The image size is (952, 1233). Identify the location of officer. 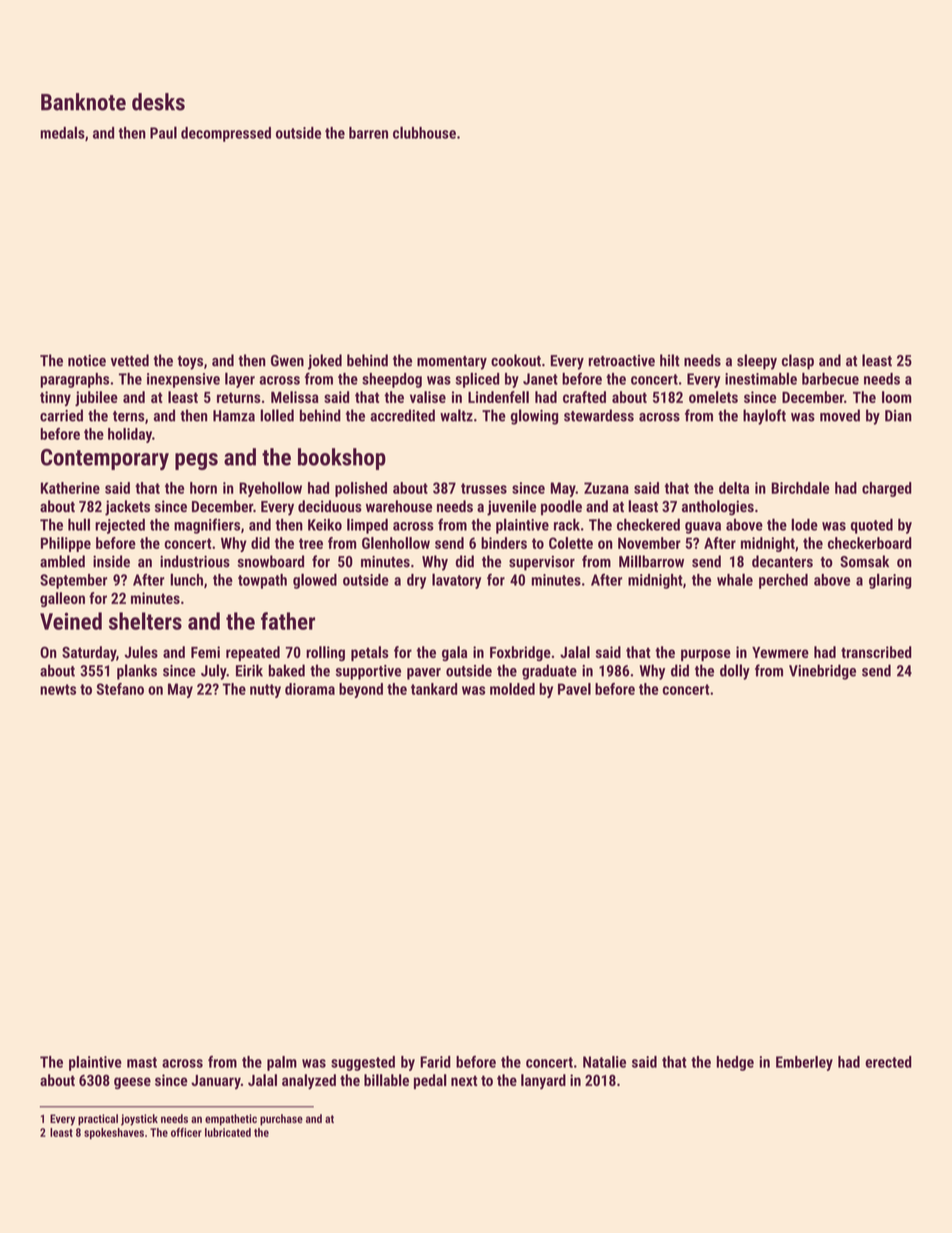
(186, 1132).
